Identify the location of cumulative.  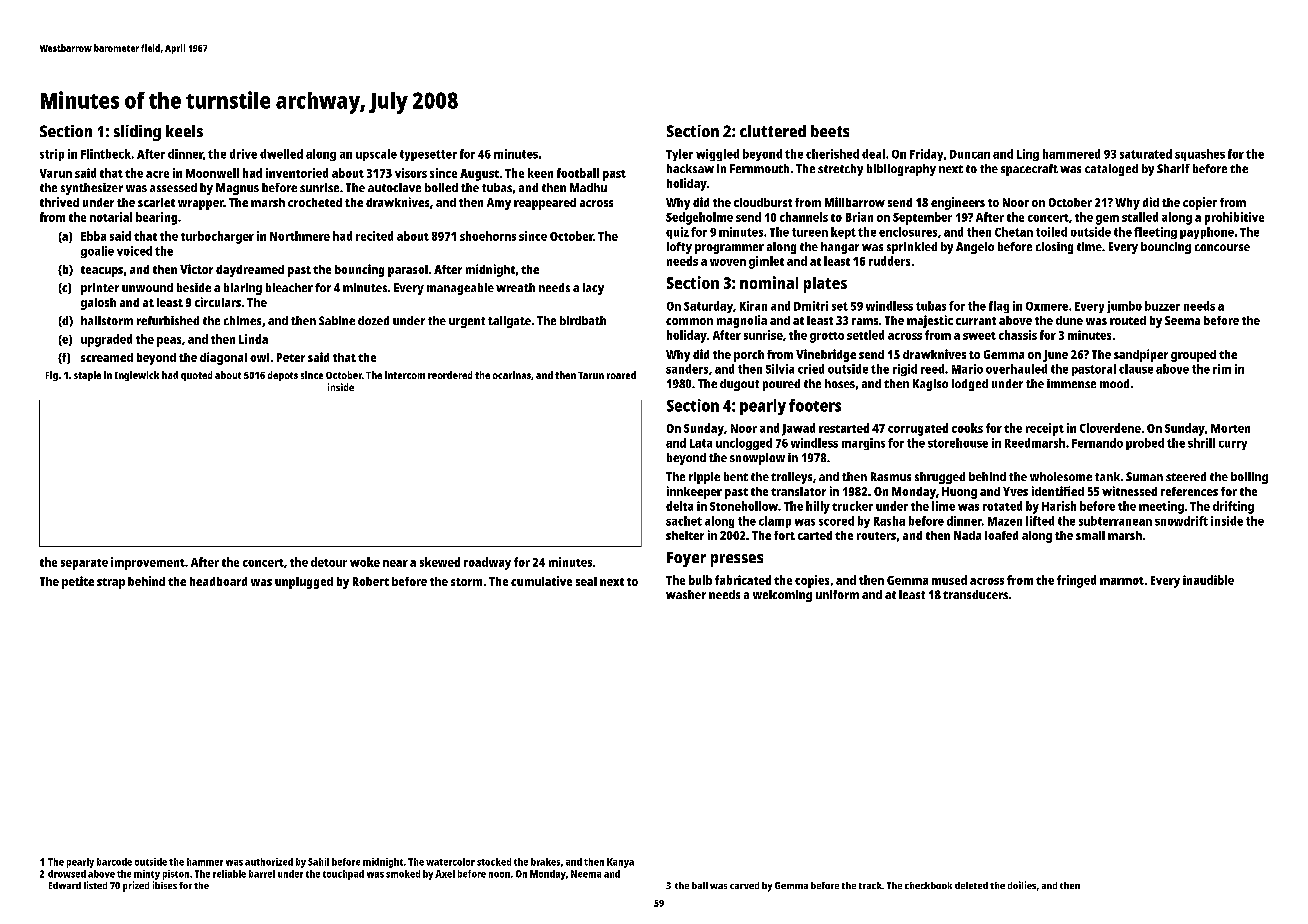
(541, 581).
